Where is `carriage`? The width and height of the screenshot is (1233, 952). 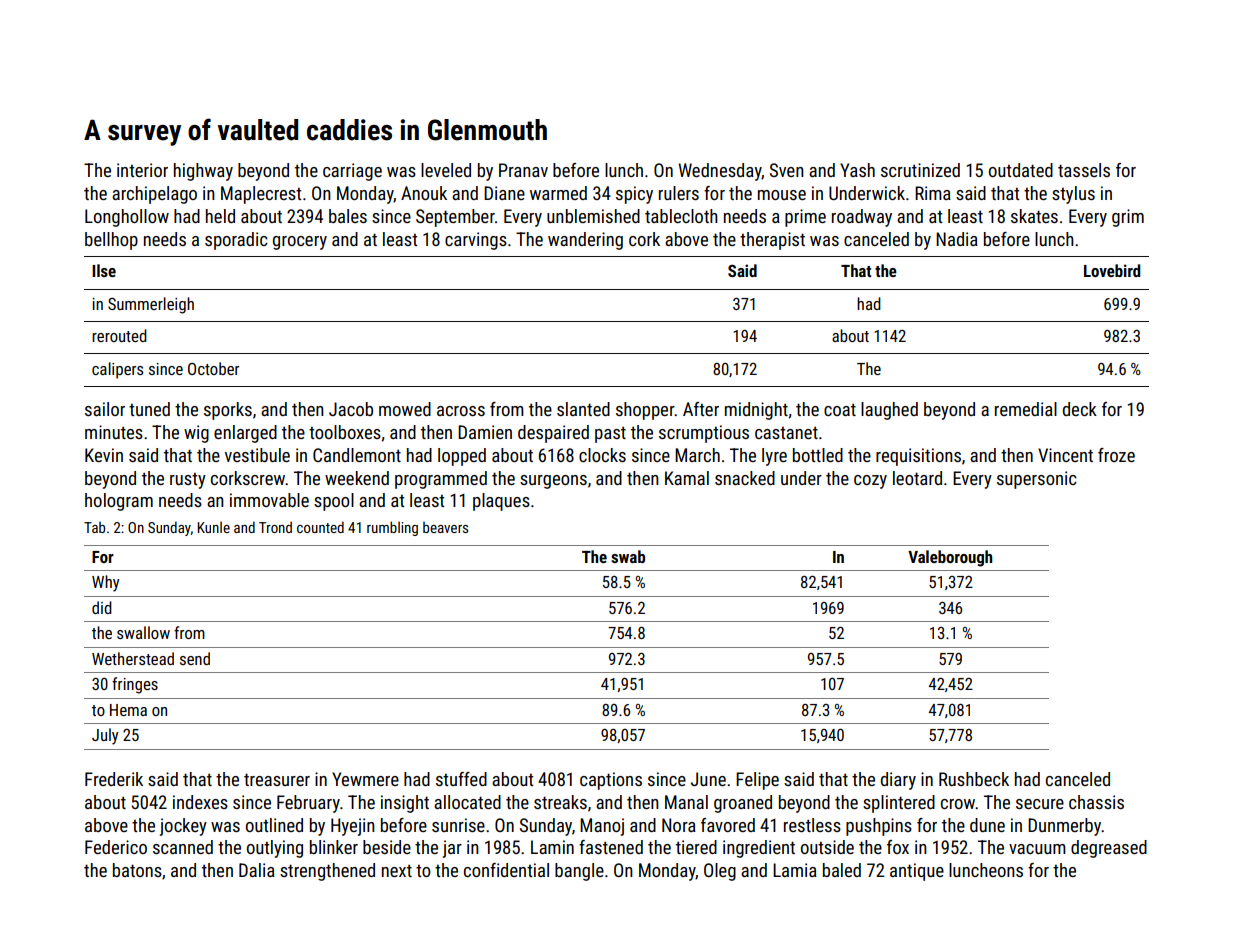 carriage is located at coordinates (352, 172).
